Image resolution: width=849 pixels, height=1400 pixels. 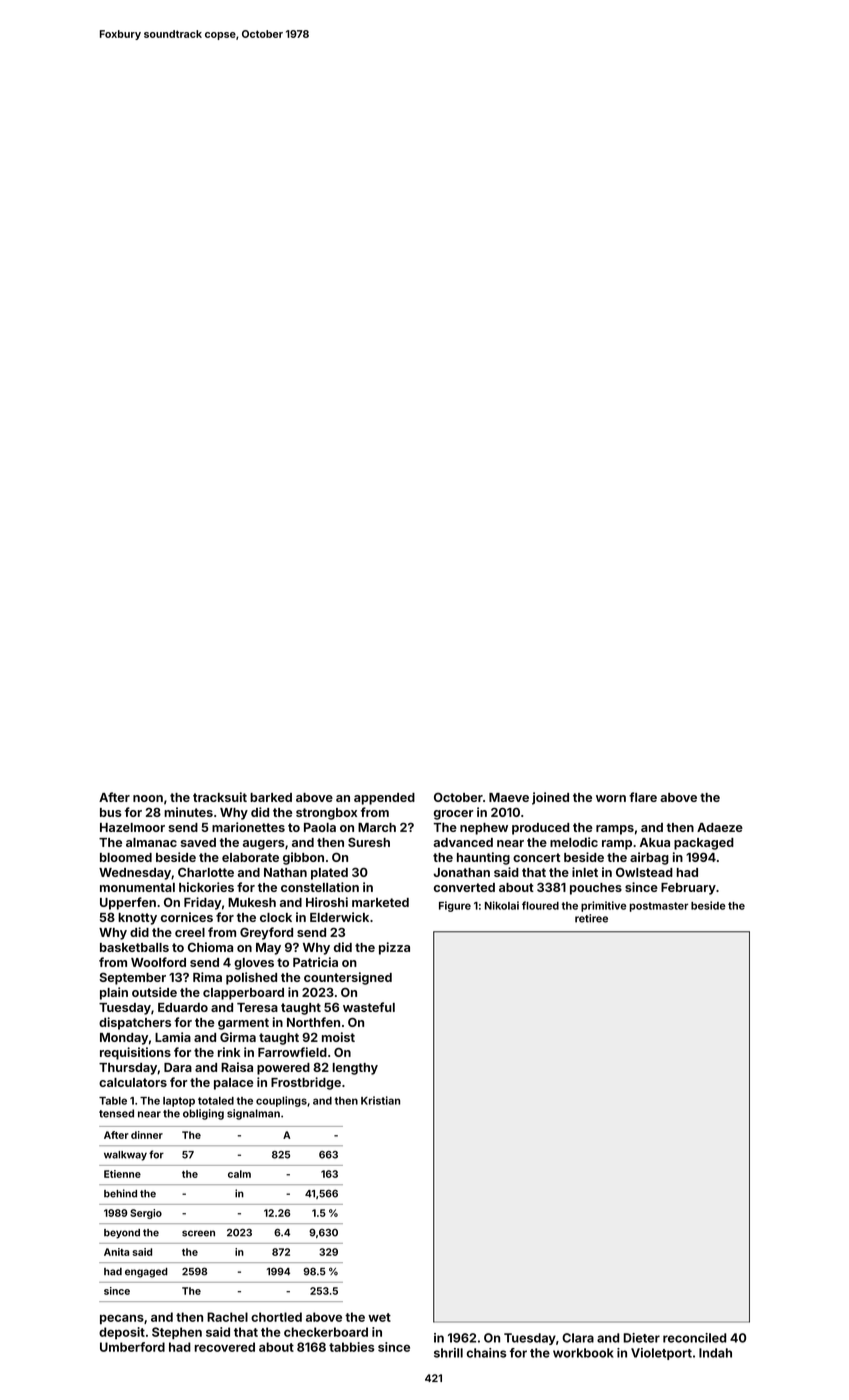 What do you see at coordinates (220, 797) in the document?
I see `tracksuit` at bounding box center [220, 797].
